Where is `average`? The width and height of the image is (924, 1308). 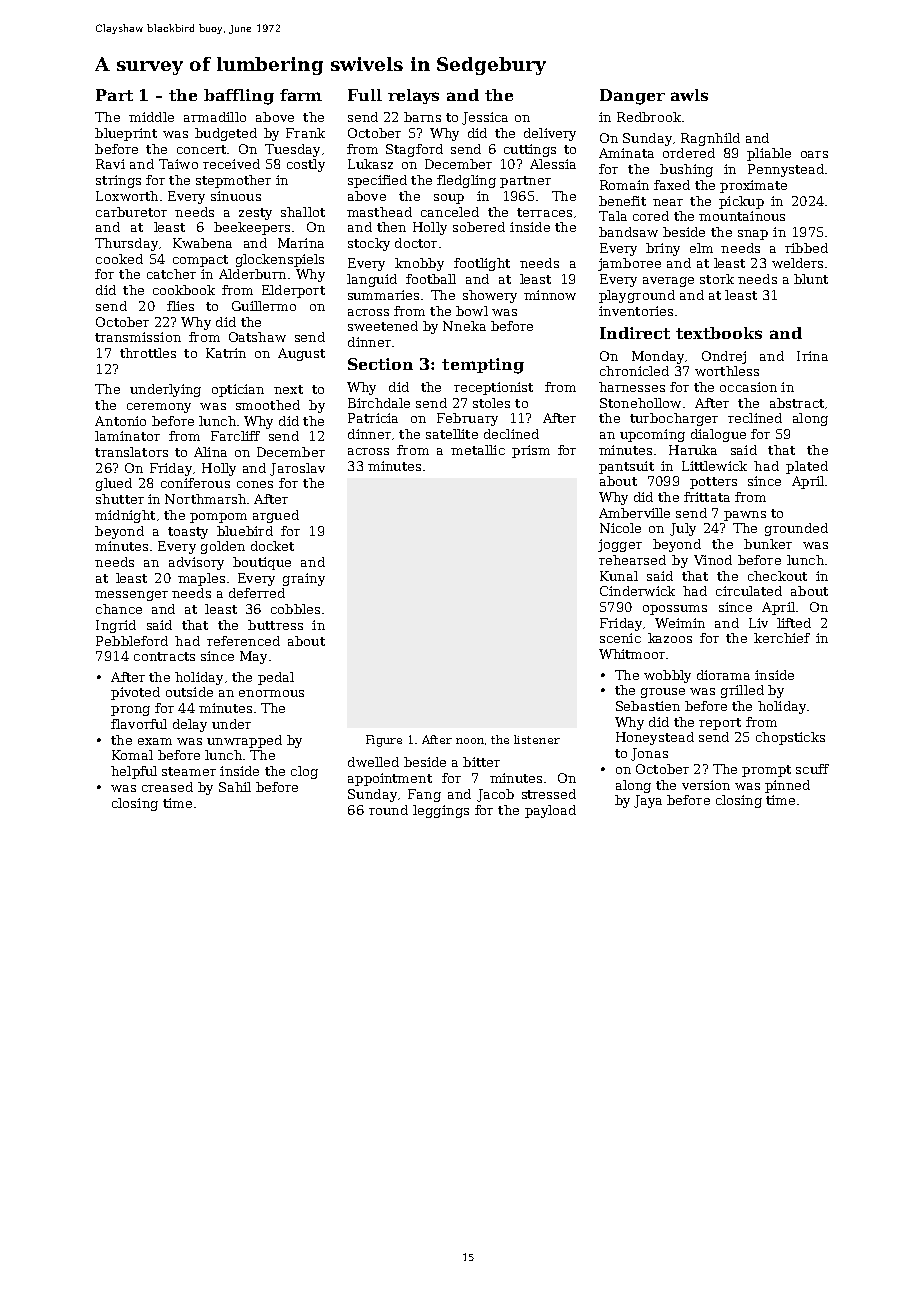
average is located at coordinates (668, 282).
